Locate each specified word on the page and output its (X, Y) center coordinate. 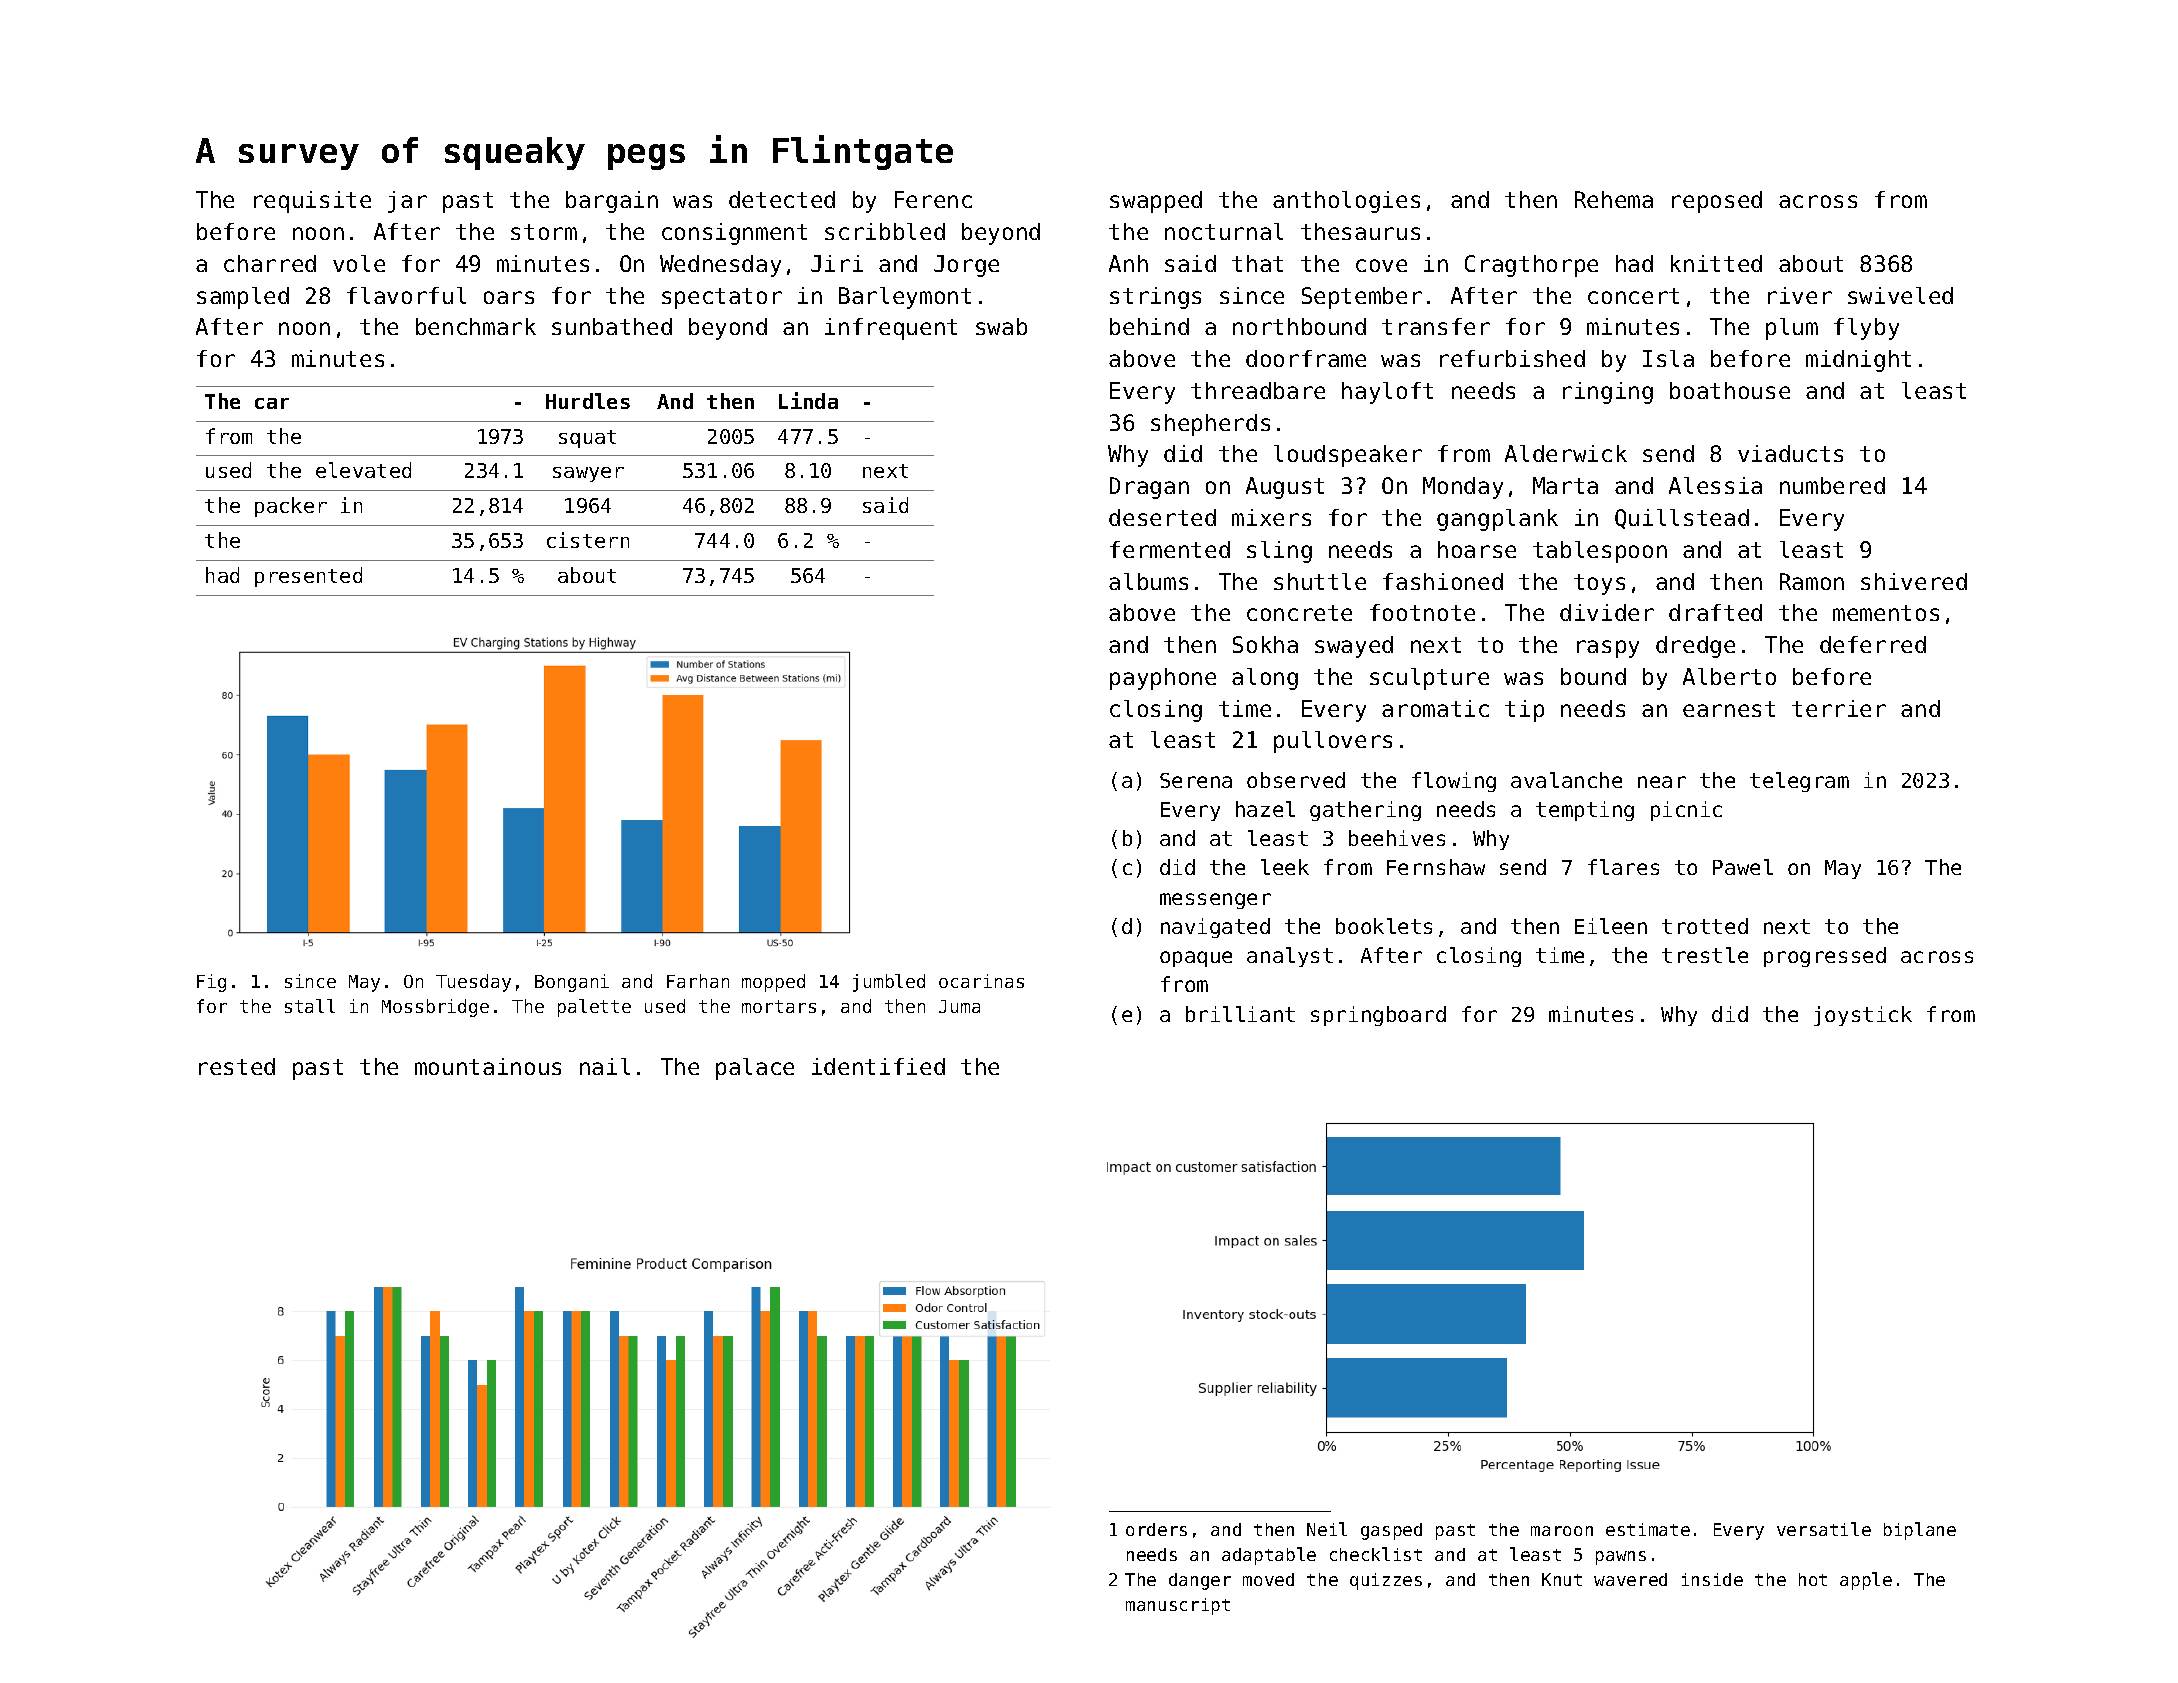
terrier (1839, 708)
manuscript (1178, 1606)
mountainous (488, 1066)
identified (878, 1066)
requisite (312, 202)
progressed (1825, 957)
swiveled (1900, 295)
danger (1200, 1581)
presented (308, 577)
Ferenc (933, 199)
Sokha (1265, 644)
